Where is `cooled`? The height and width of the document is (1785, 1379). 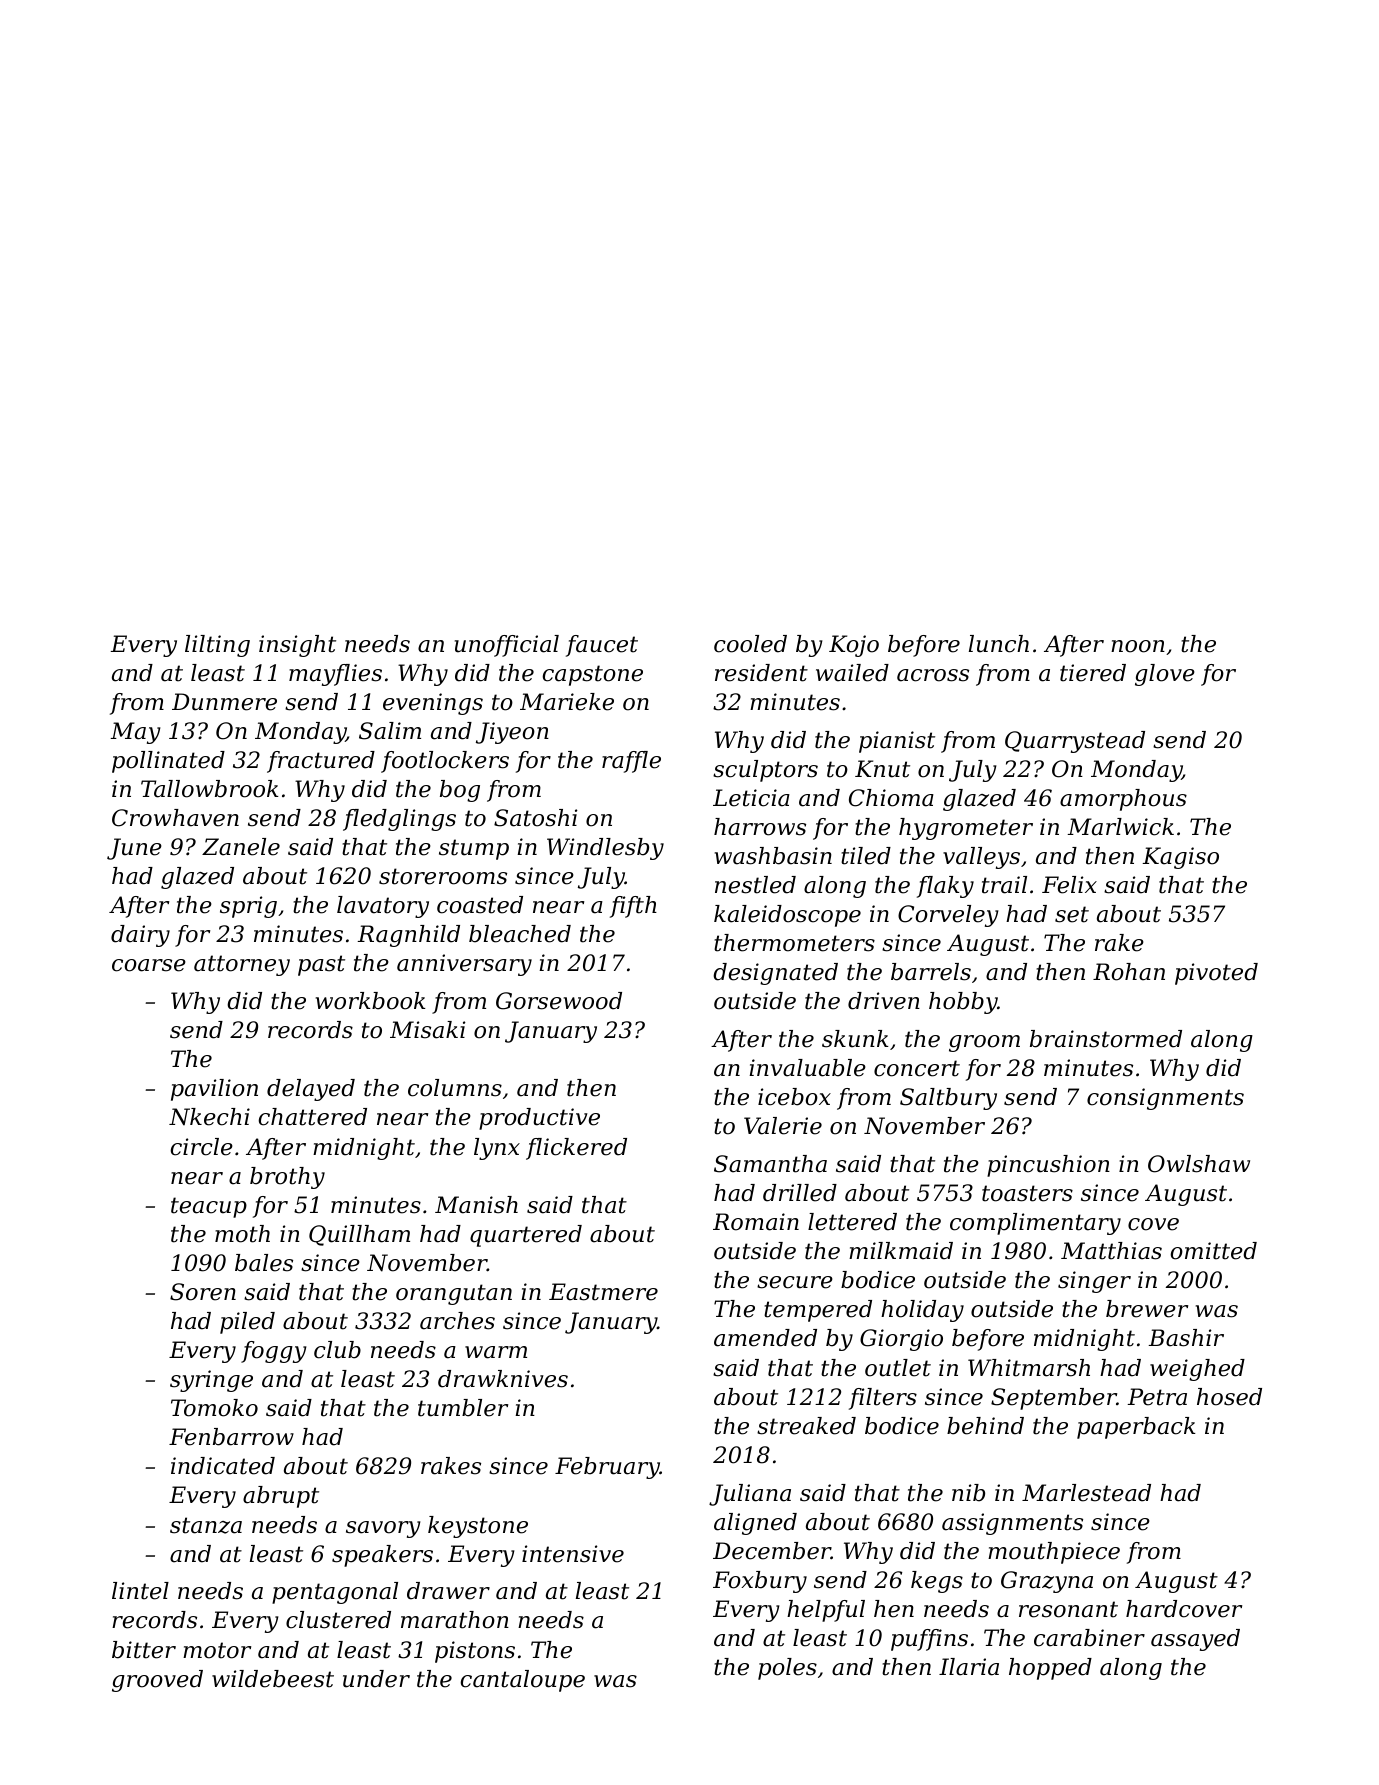
cooled is located at coordinates (750, 644).
